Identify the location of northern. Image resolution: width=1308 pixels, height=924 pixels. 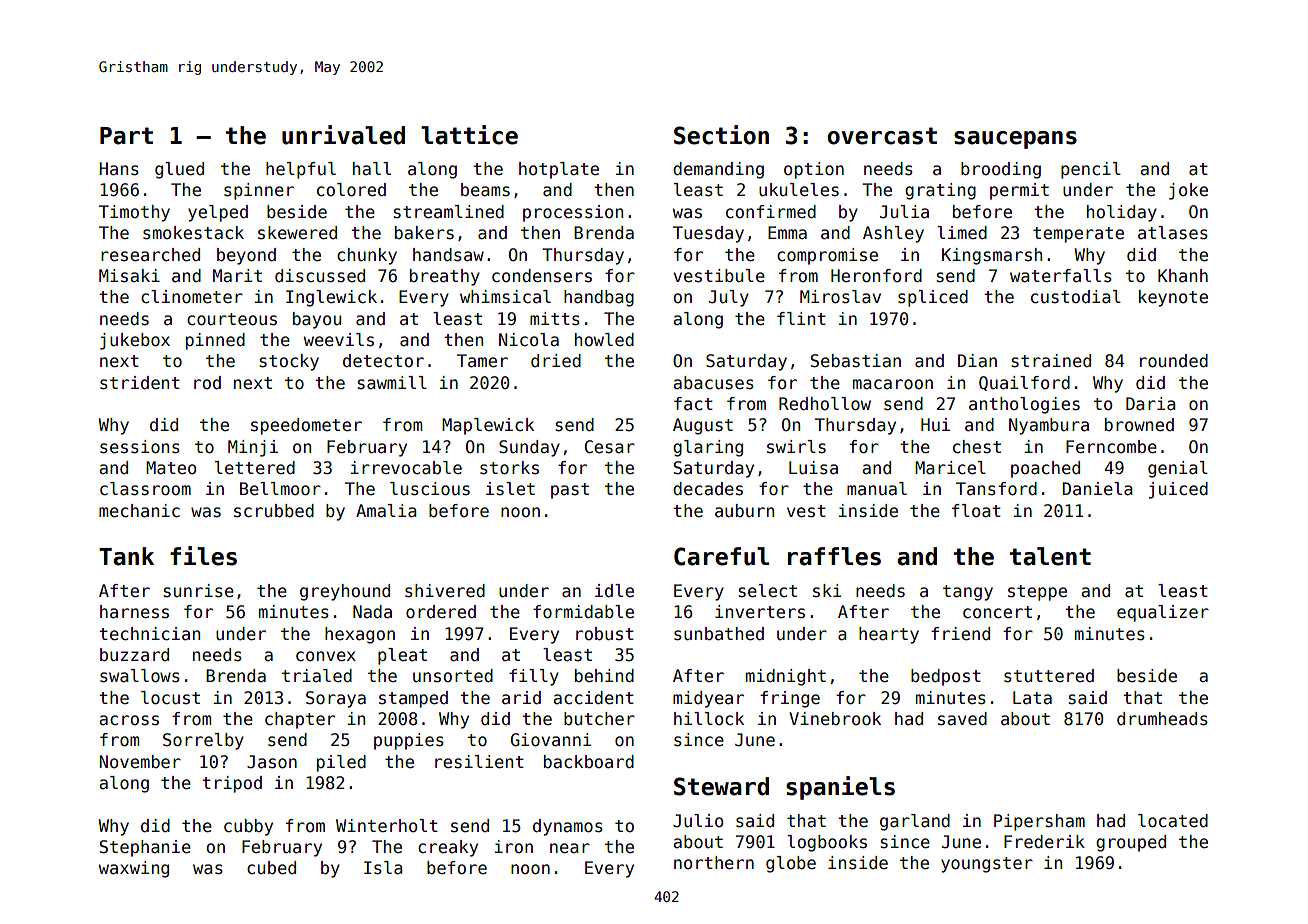
(714, 863).
